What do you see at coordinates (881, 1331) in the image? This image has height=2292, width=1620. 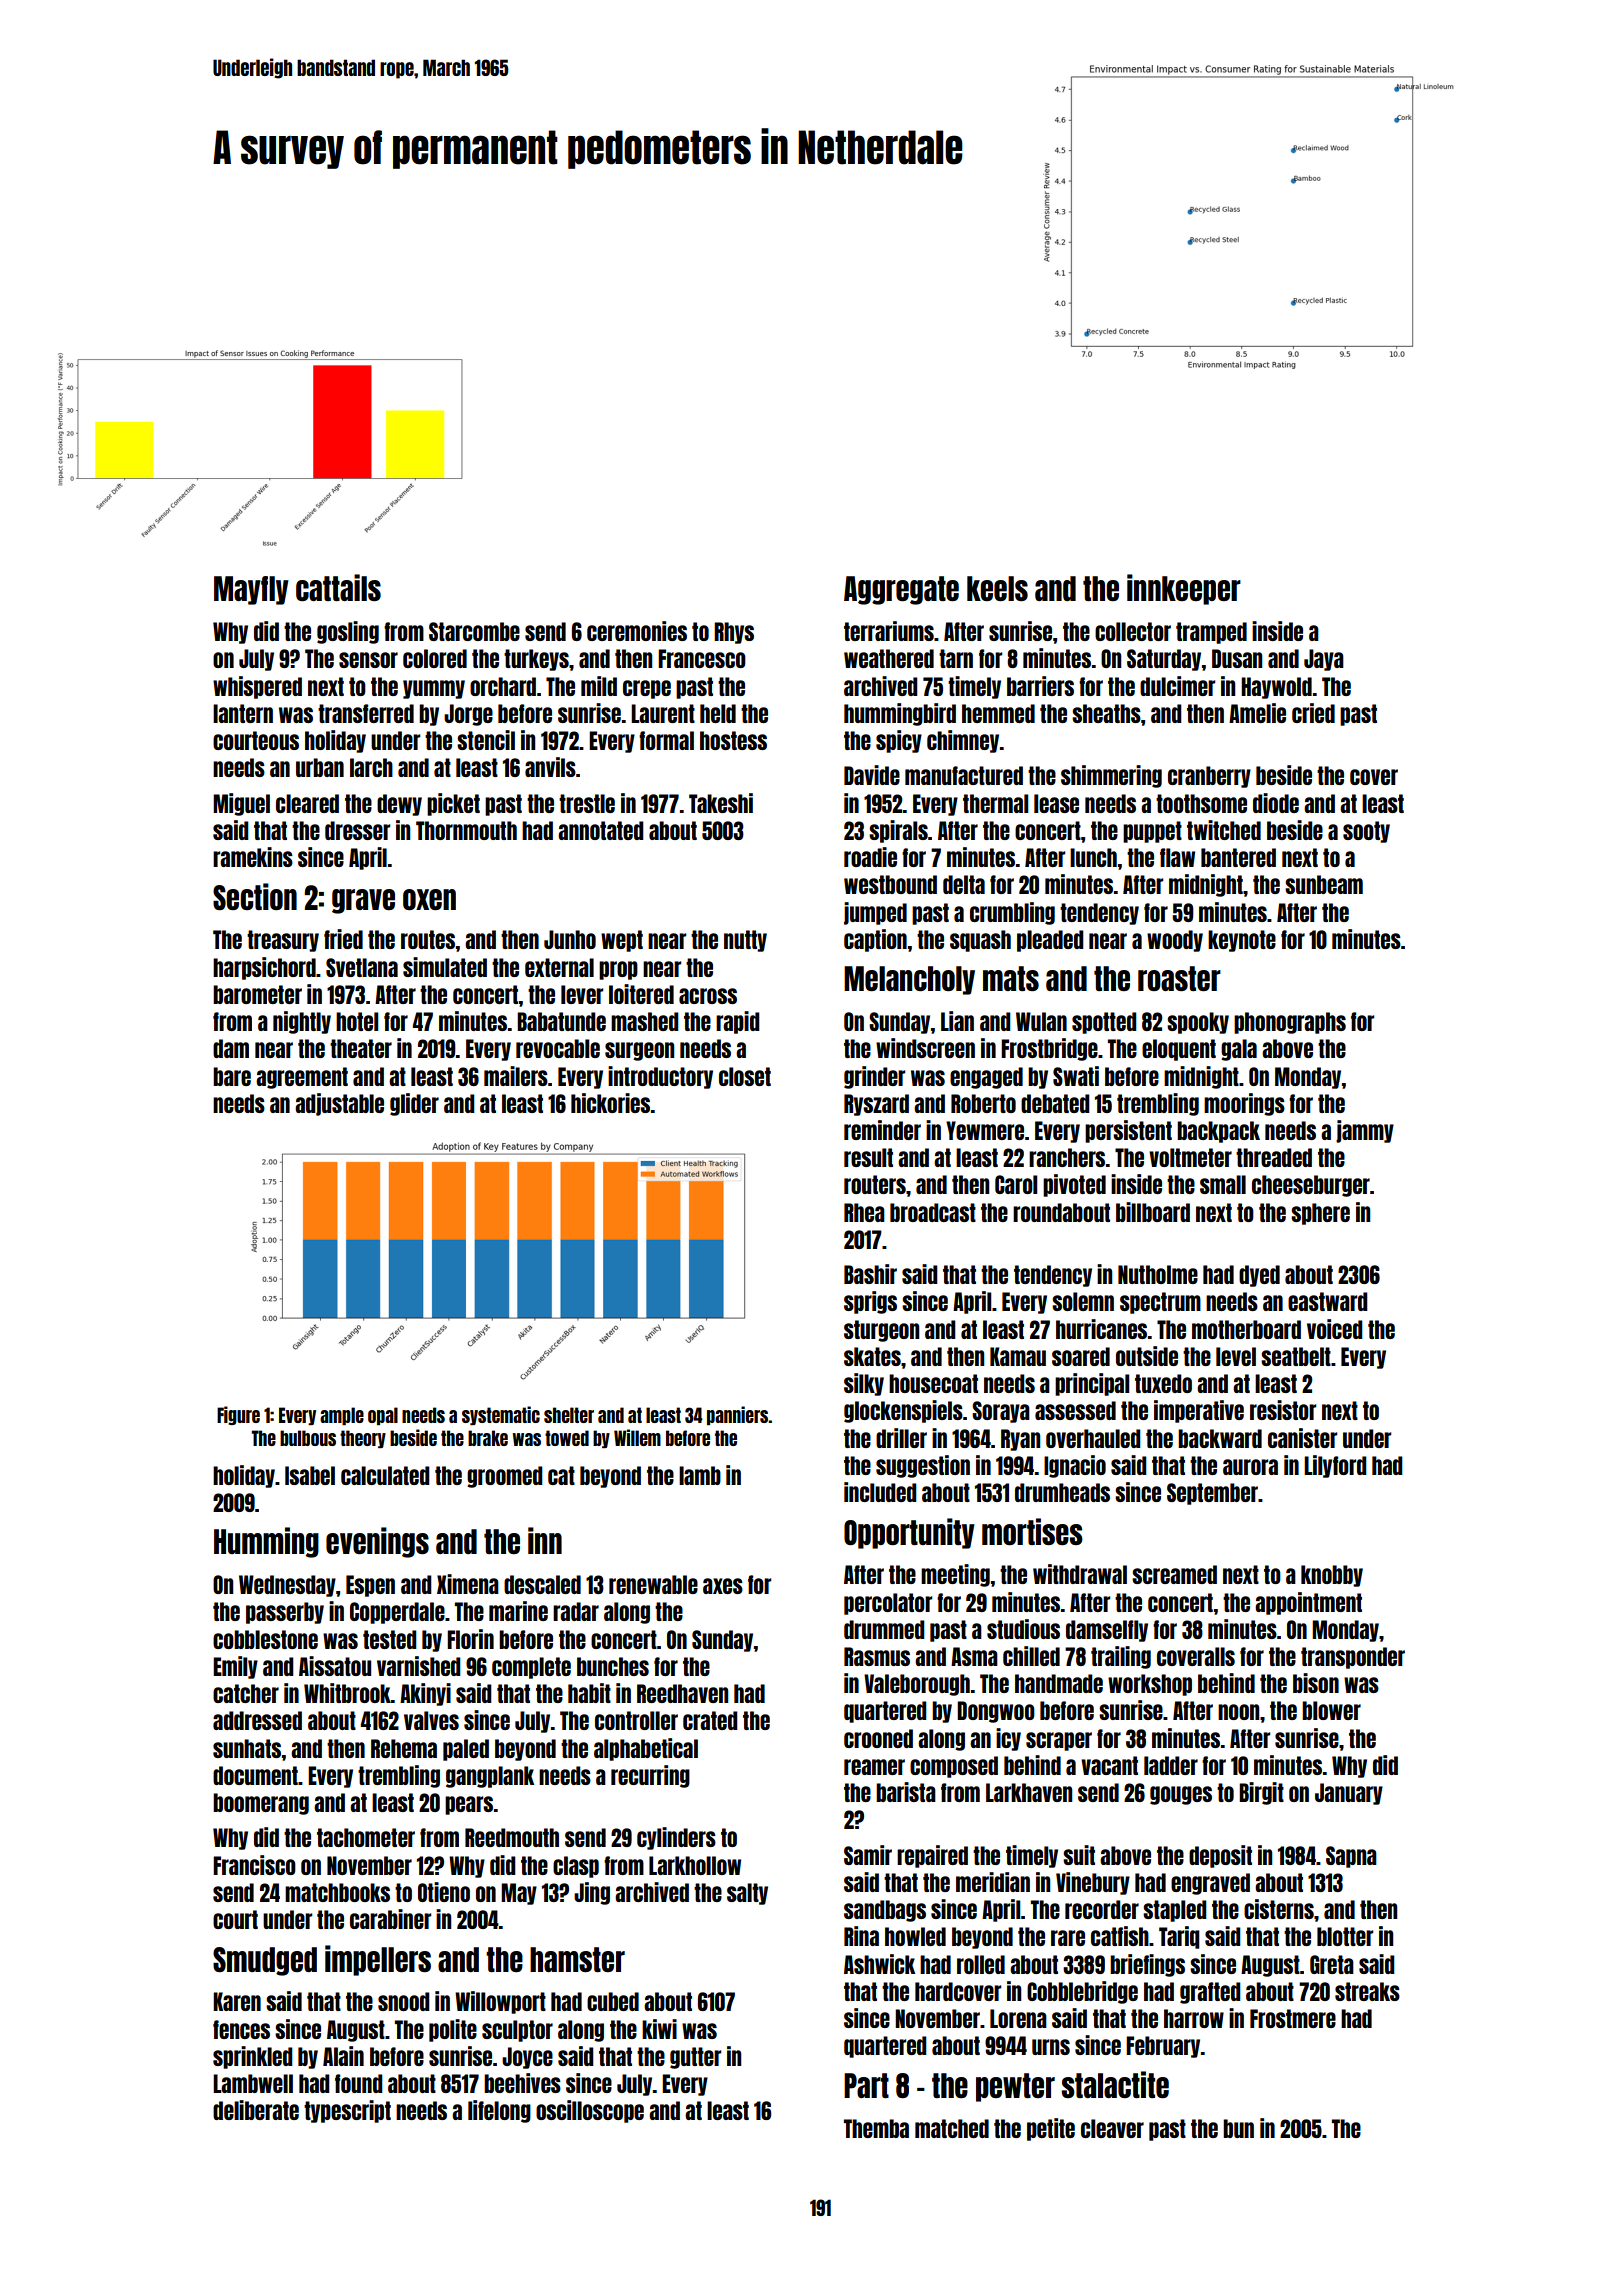 I see `sturgeon` at bounding box center [881, 1331].
